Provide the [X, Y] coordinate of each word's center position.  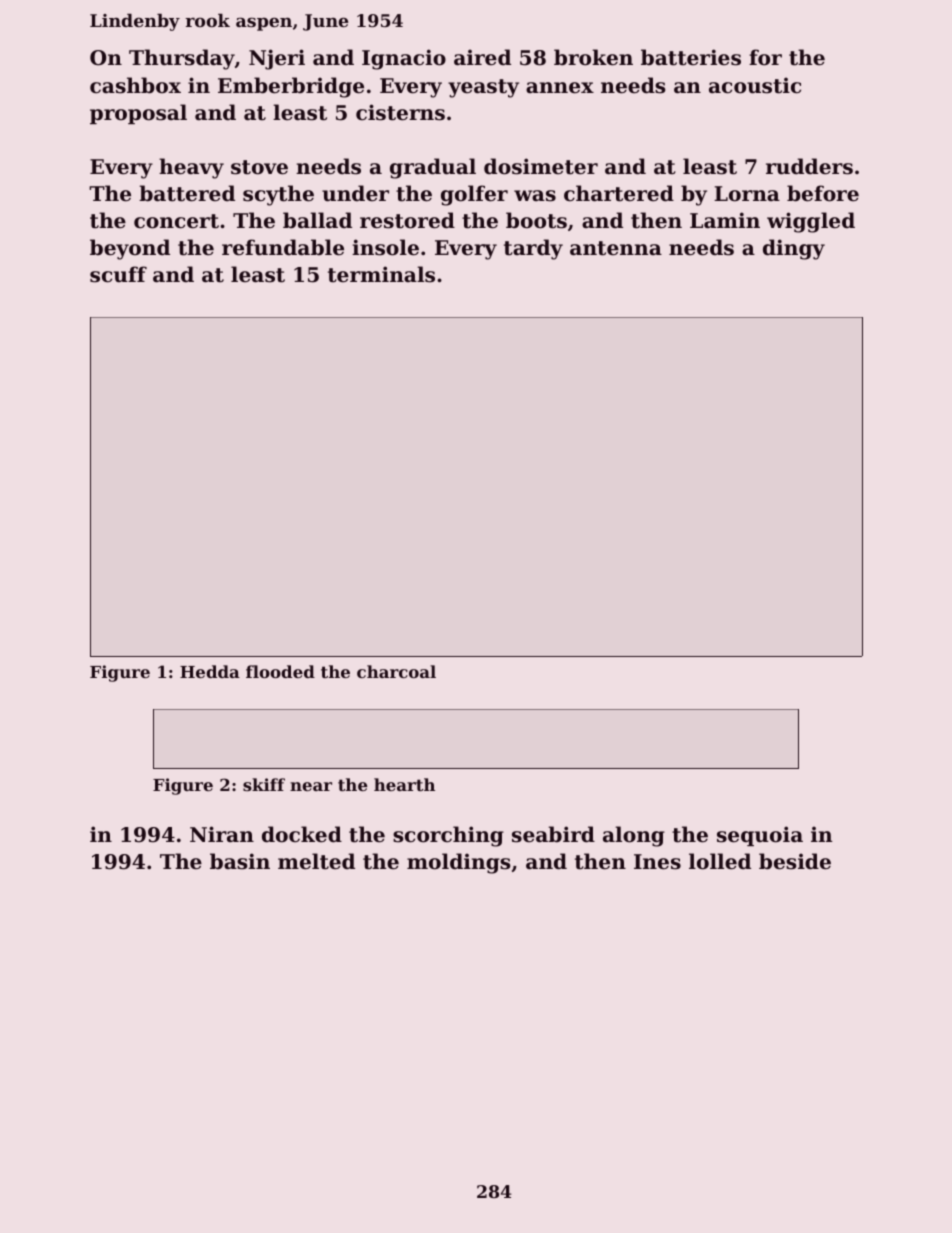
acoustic [755, 85]
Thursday [182, 59]
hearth [404, 784]
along [634, 836]
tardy [533, 249]
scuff [118, 274]
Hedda [210, 671]
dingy [794, 249]
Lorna [747, 194]
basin [240, 861]
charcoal [396, 671]
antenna [616, 248]
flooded [280, 671]
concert [176, 221]
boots [536, 220]
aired [482, 57]
